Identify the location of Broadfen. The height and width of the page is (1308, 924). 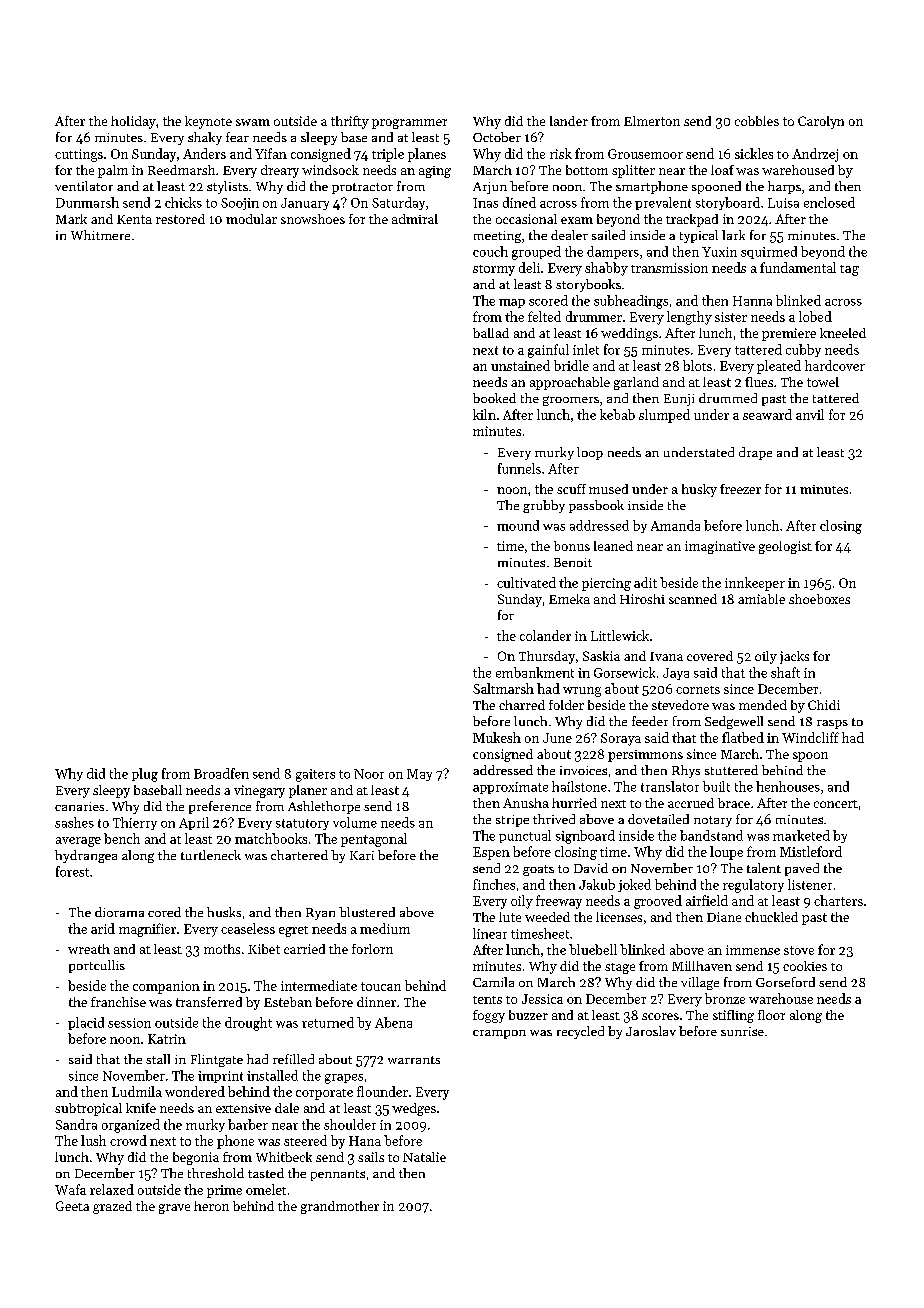
(221, 773).
